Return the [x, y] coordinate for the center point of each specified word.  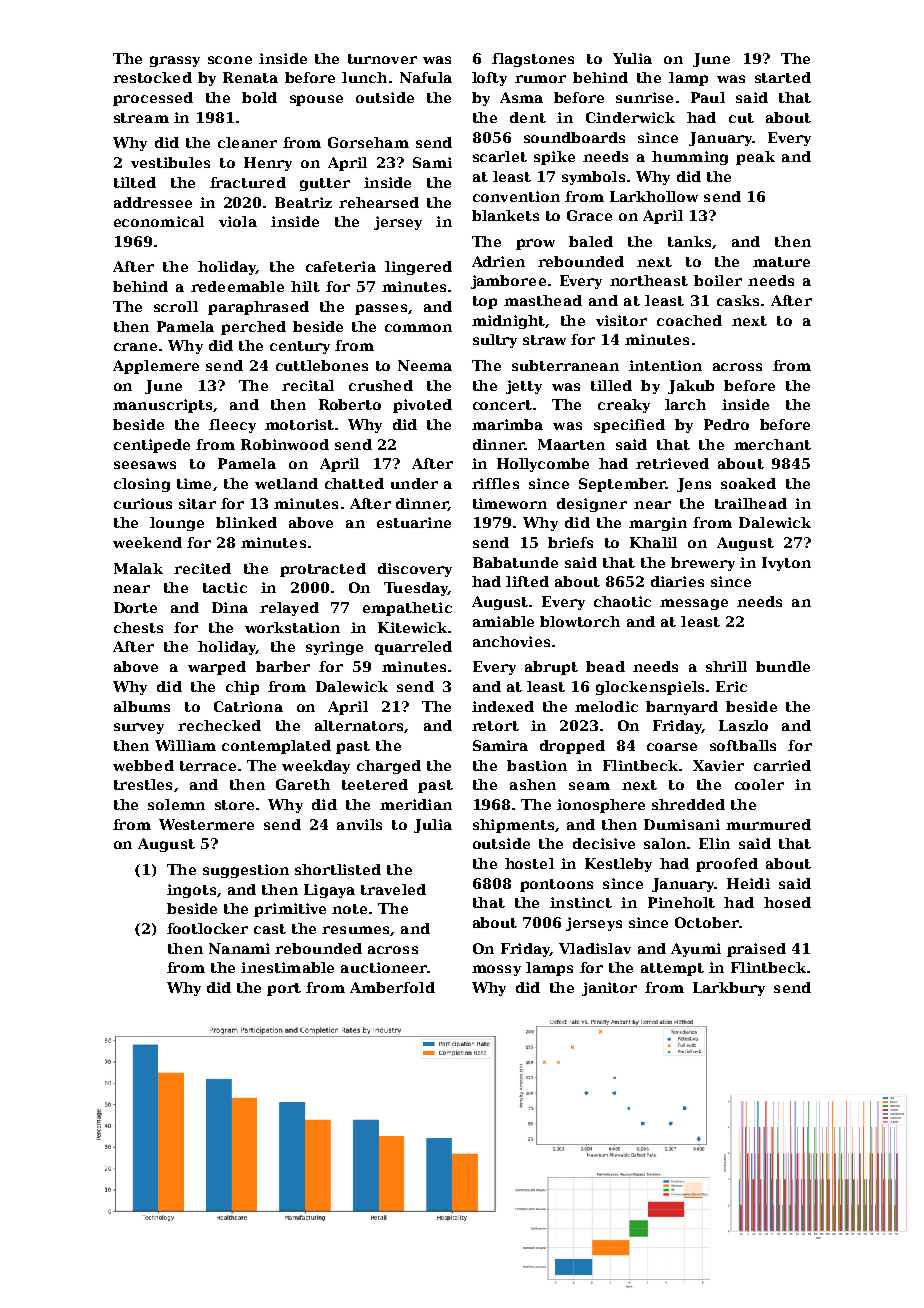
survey [139, 728]
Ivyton [786, 564]
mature [781, 262]
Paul [708, 97]
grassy [175, 61]
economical [159, 221]
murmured [768, 824]
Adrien [498, 261]
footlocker [207, 928]
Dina [230, 607]
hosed [787, 902]
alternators [359, 725]
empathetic [407, 609]
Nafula [426, 77]
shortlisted [338, 869]
